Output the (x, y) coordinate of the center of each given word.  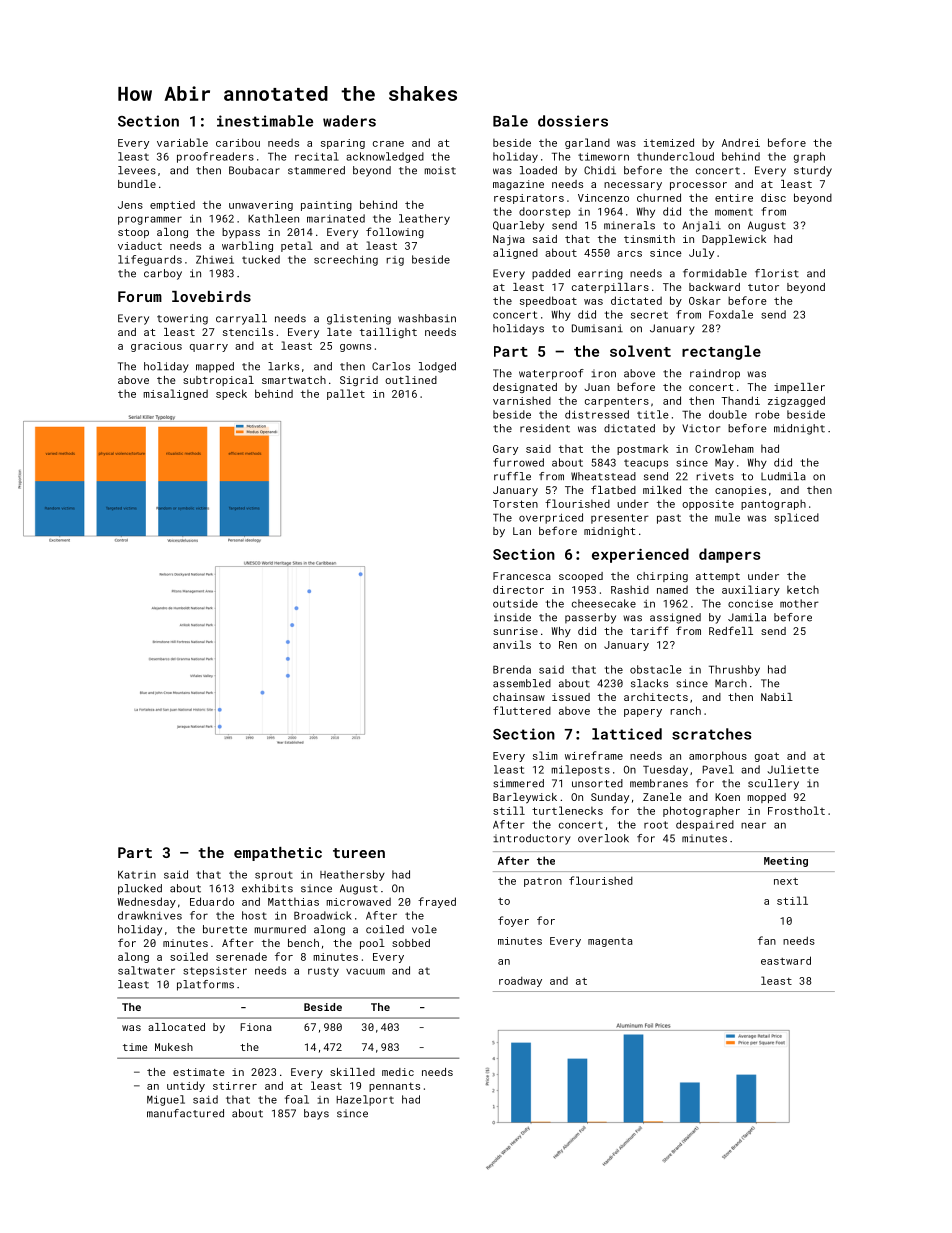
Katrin (137, 875)
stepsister (215, 972)
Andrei (741, 142)
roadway (520, 982)
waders (349, 121)
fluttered (522, 710)
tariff (649, 630)
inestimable (265, 121)
